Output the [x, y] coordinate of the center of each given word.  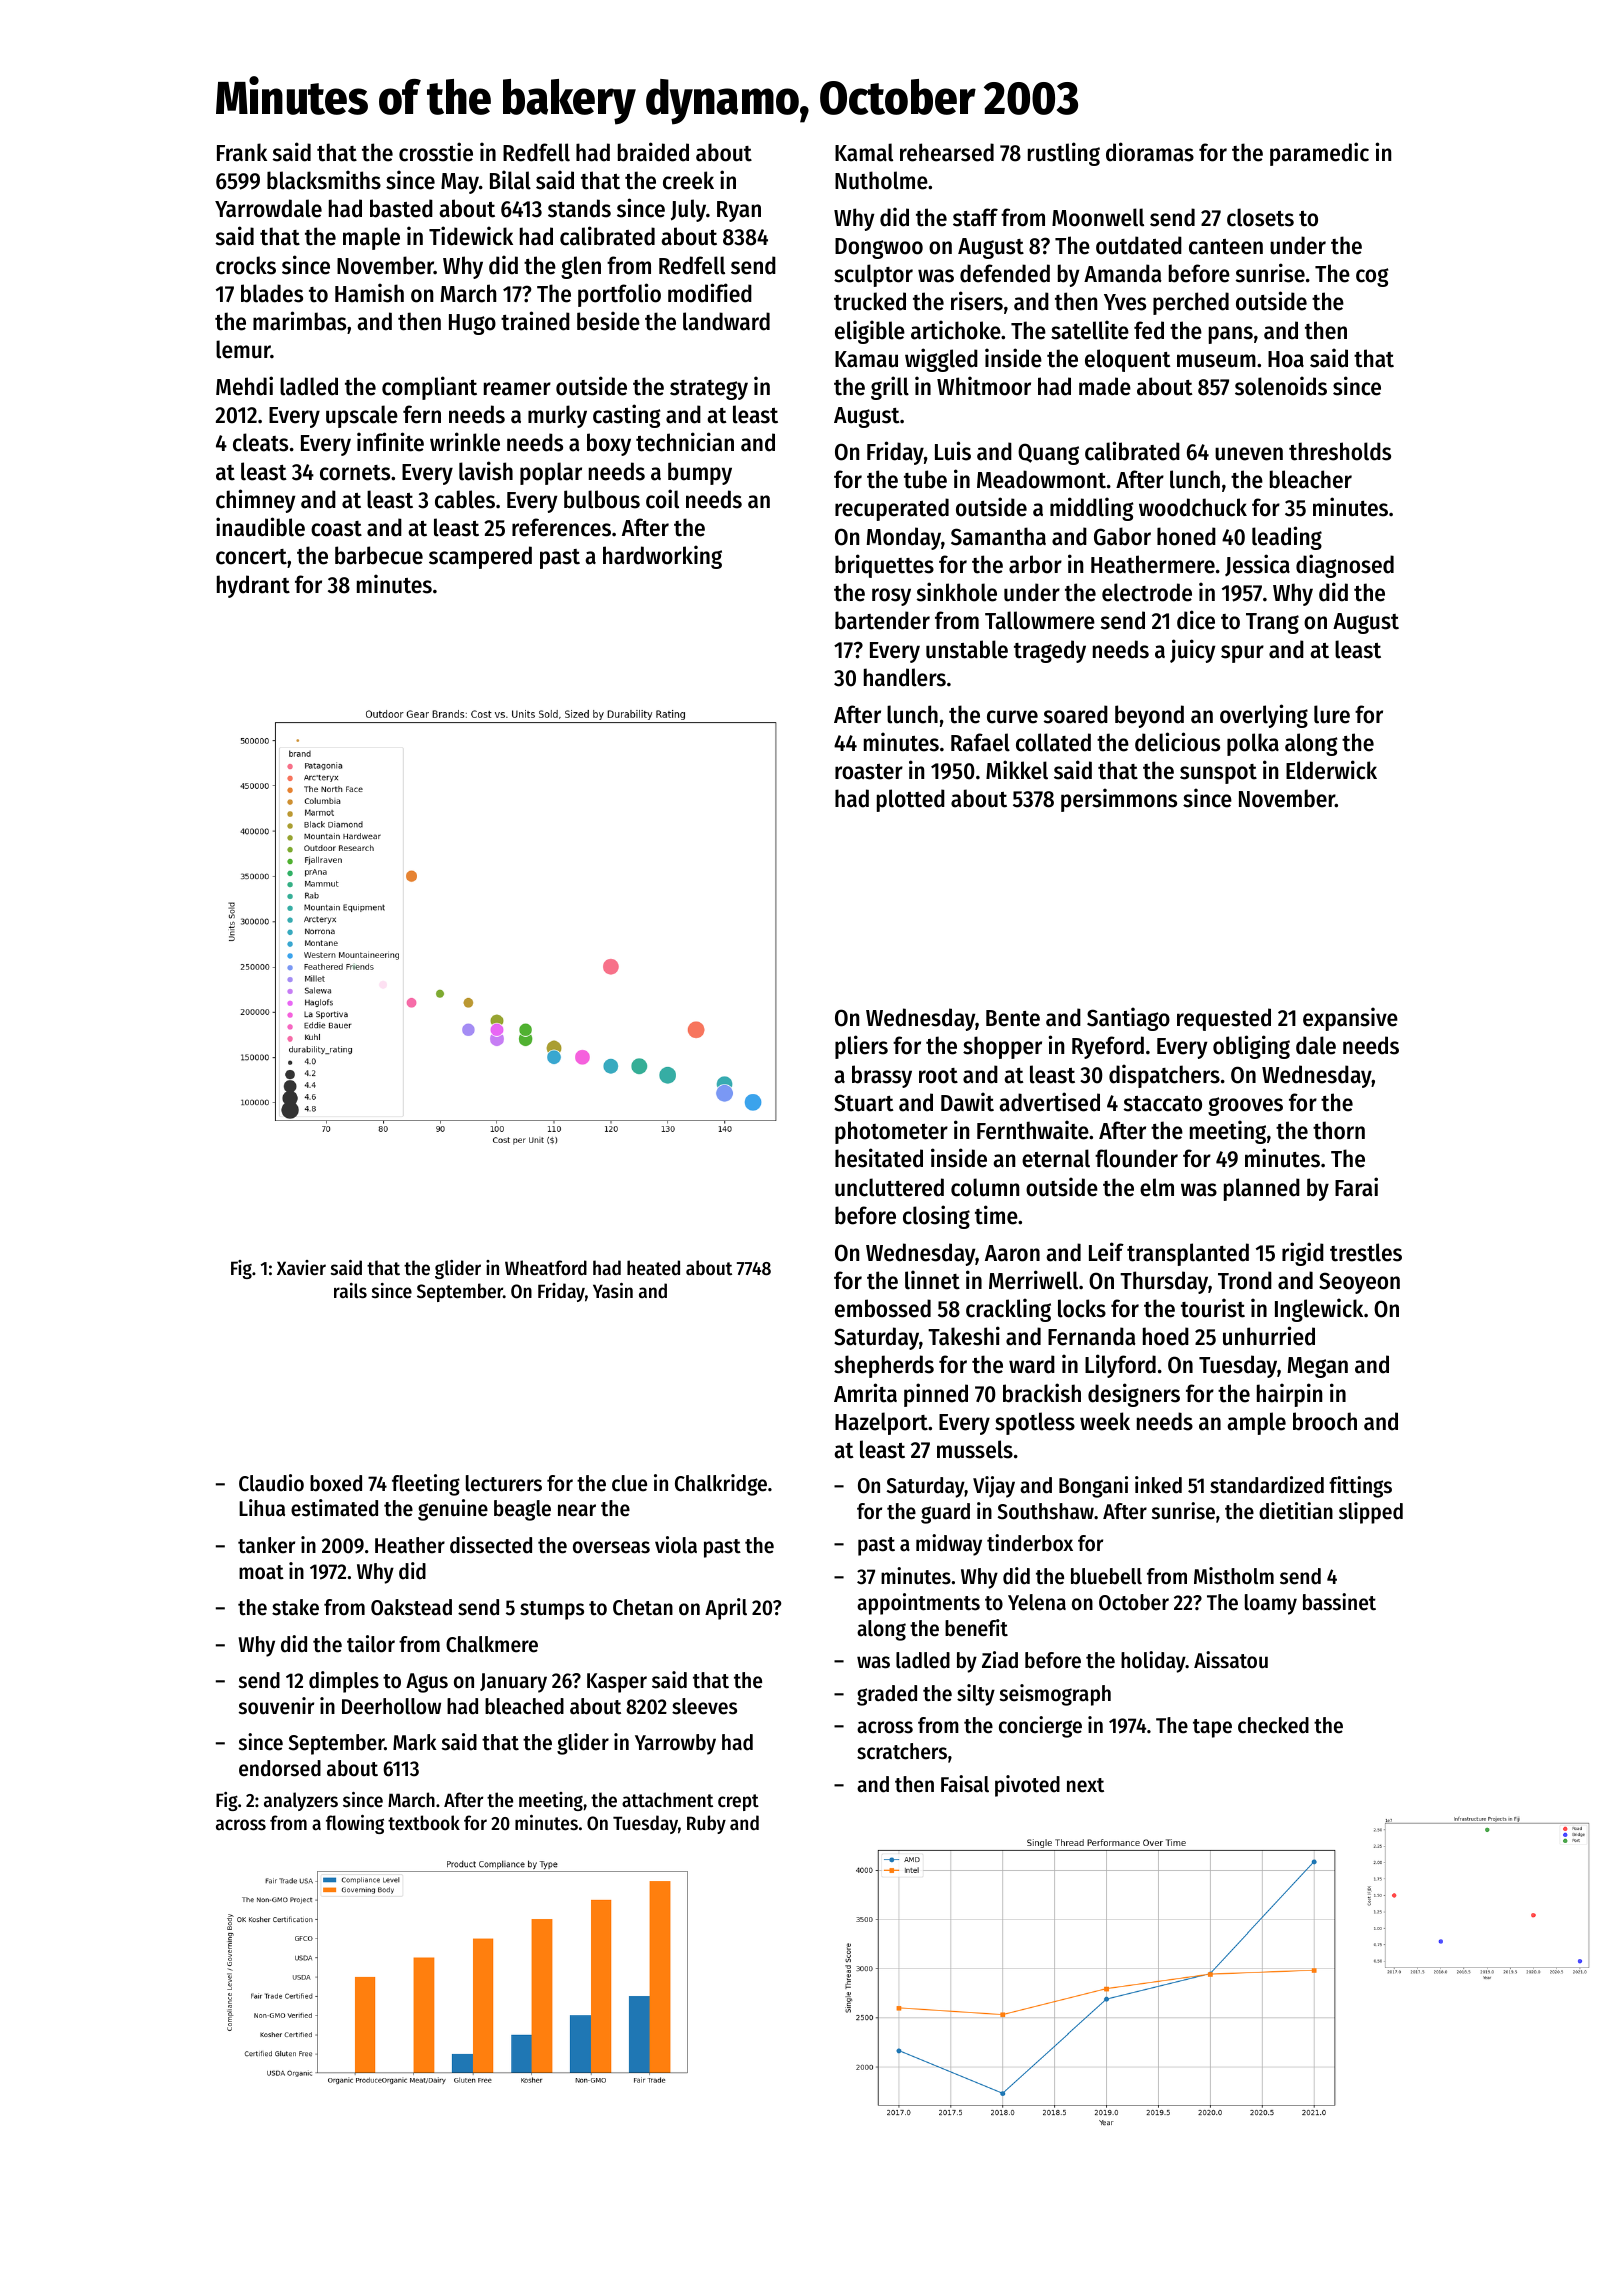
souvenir [276, 1706]
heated [653, 1268]
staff [975, 217]
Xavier [301, 1268]
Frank [242, 152]
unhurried [1269, 1336]
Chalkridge [721, 1485]
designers [1134, 1395]
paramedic [1319, 154]
